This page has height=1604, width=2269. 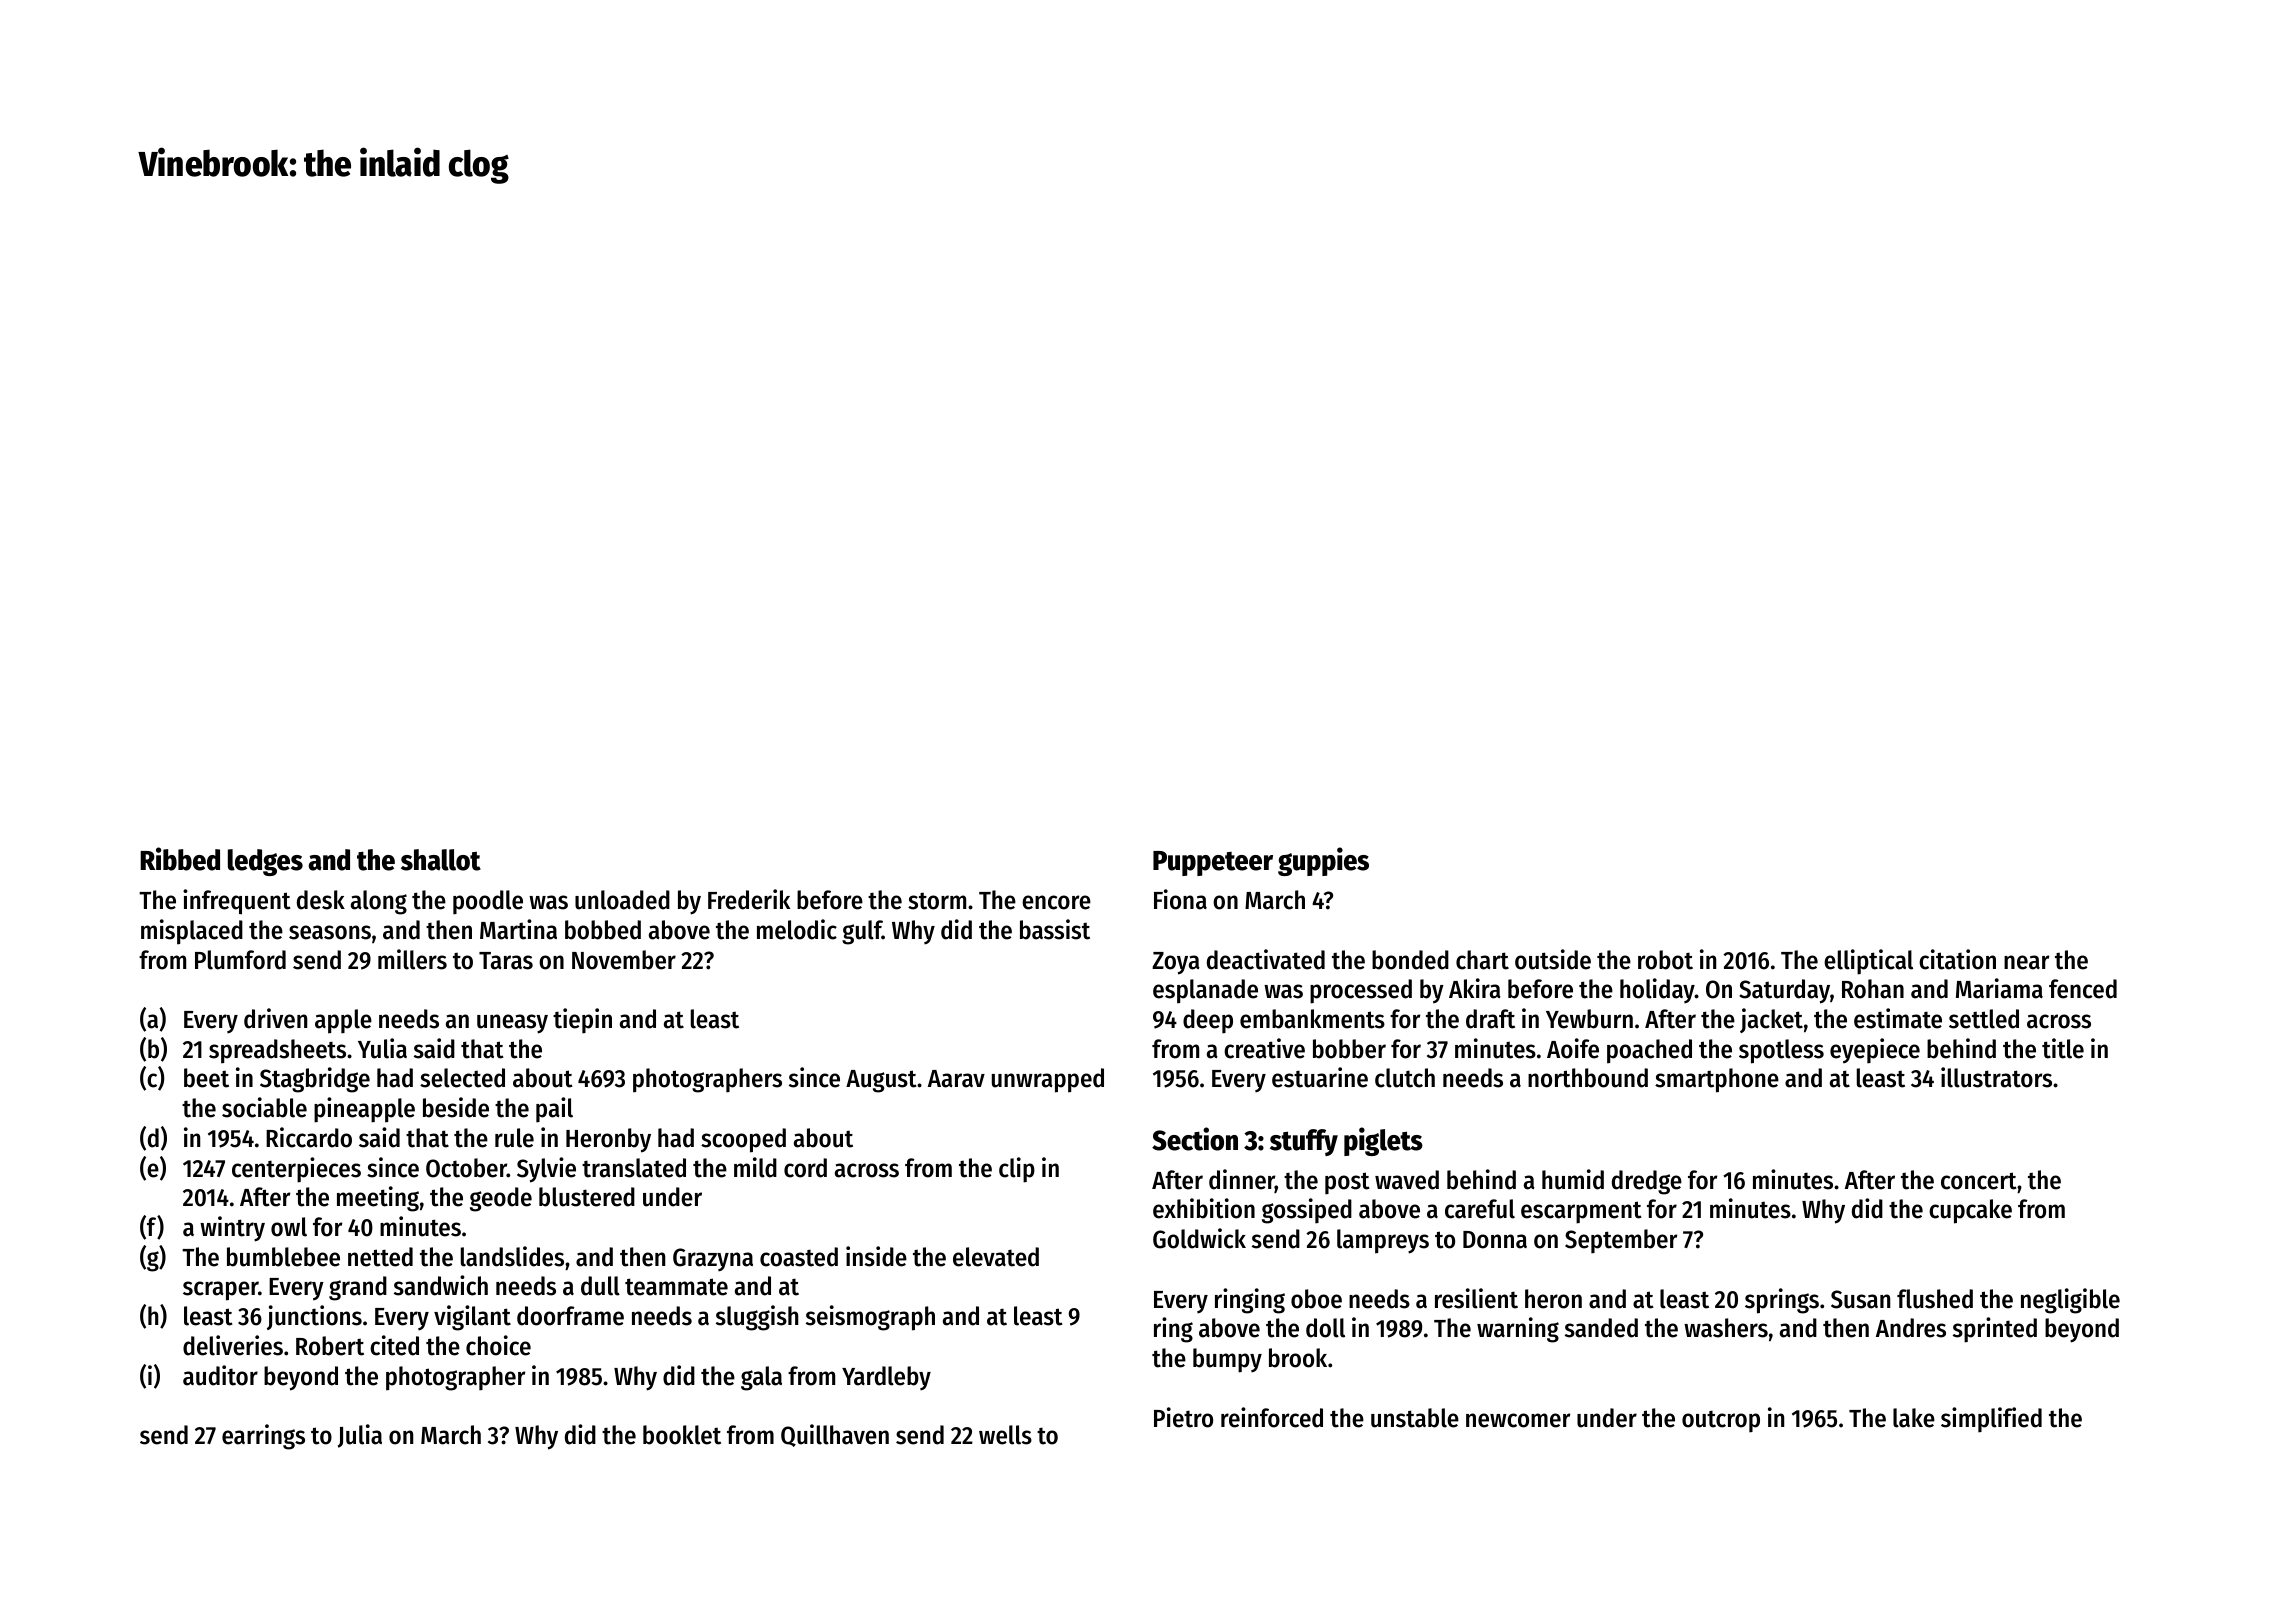 I want to click on Yulia, so click(x=382, y=1048).
